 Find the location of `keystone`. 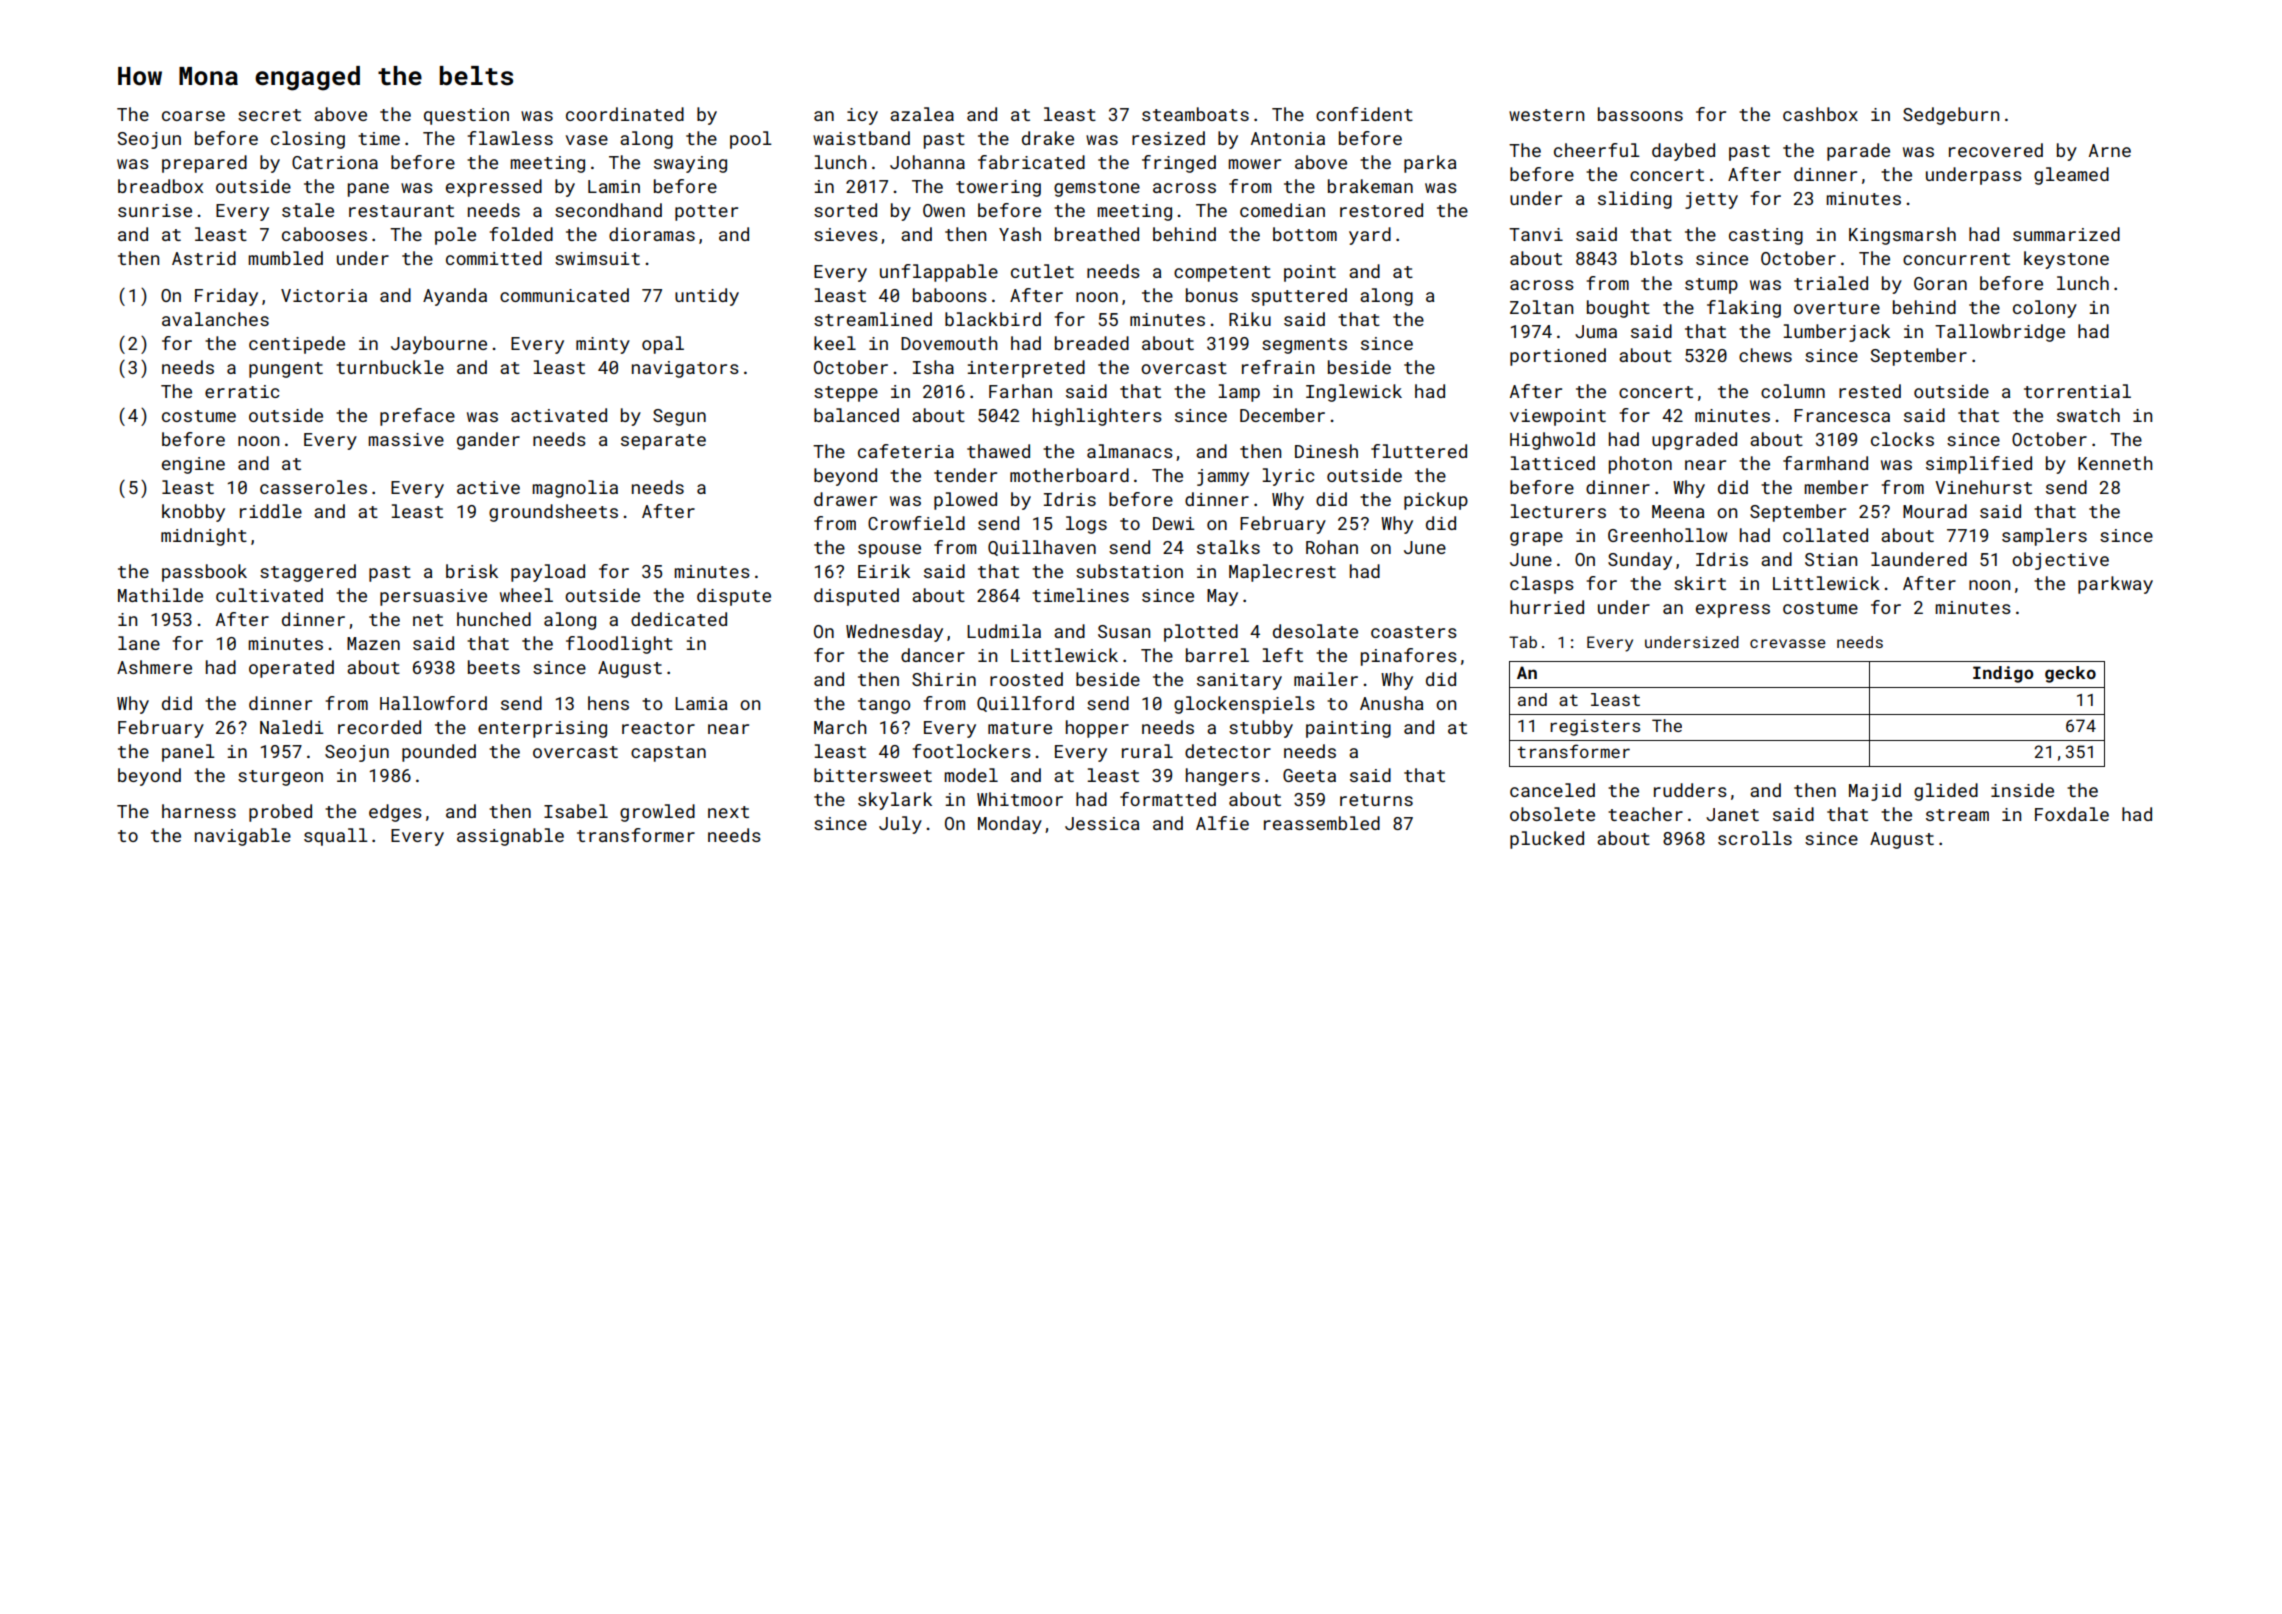

keystone is located at coordinates (2066, 260).
